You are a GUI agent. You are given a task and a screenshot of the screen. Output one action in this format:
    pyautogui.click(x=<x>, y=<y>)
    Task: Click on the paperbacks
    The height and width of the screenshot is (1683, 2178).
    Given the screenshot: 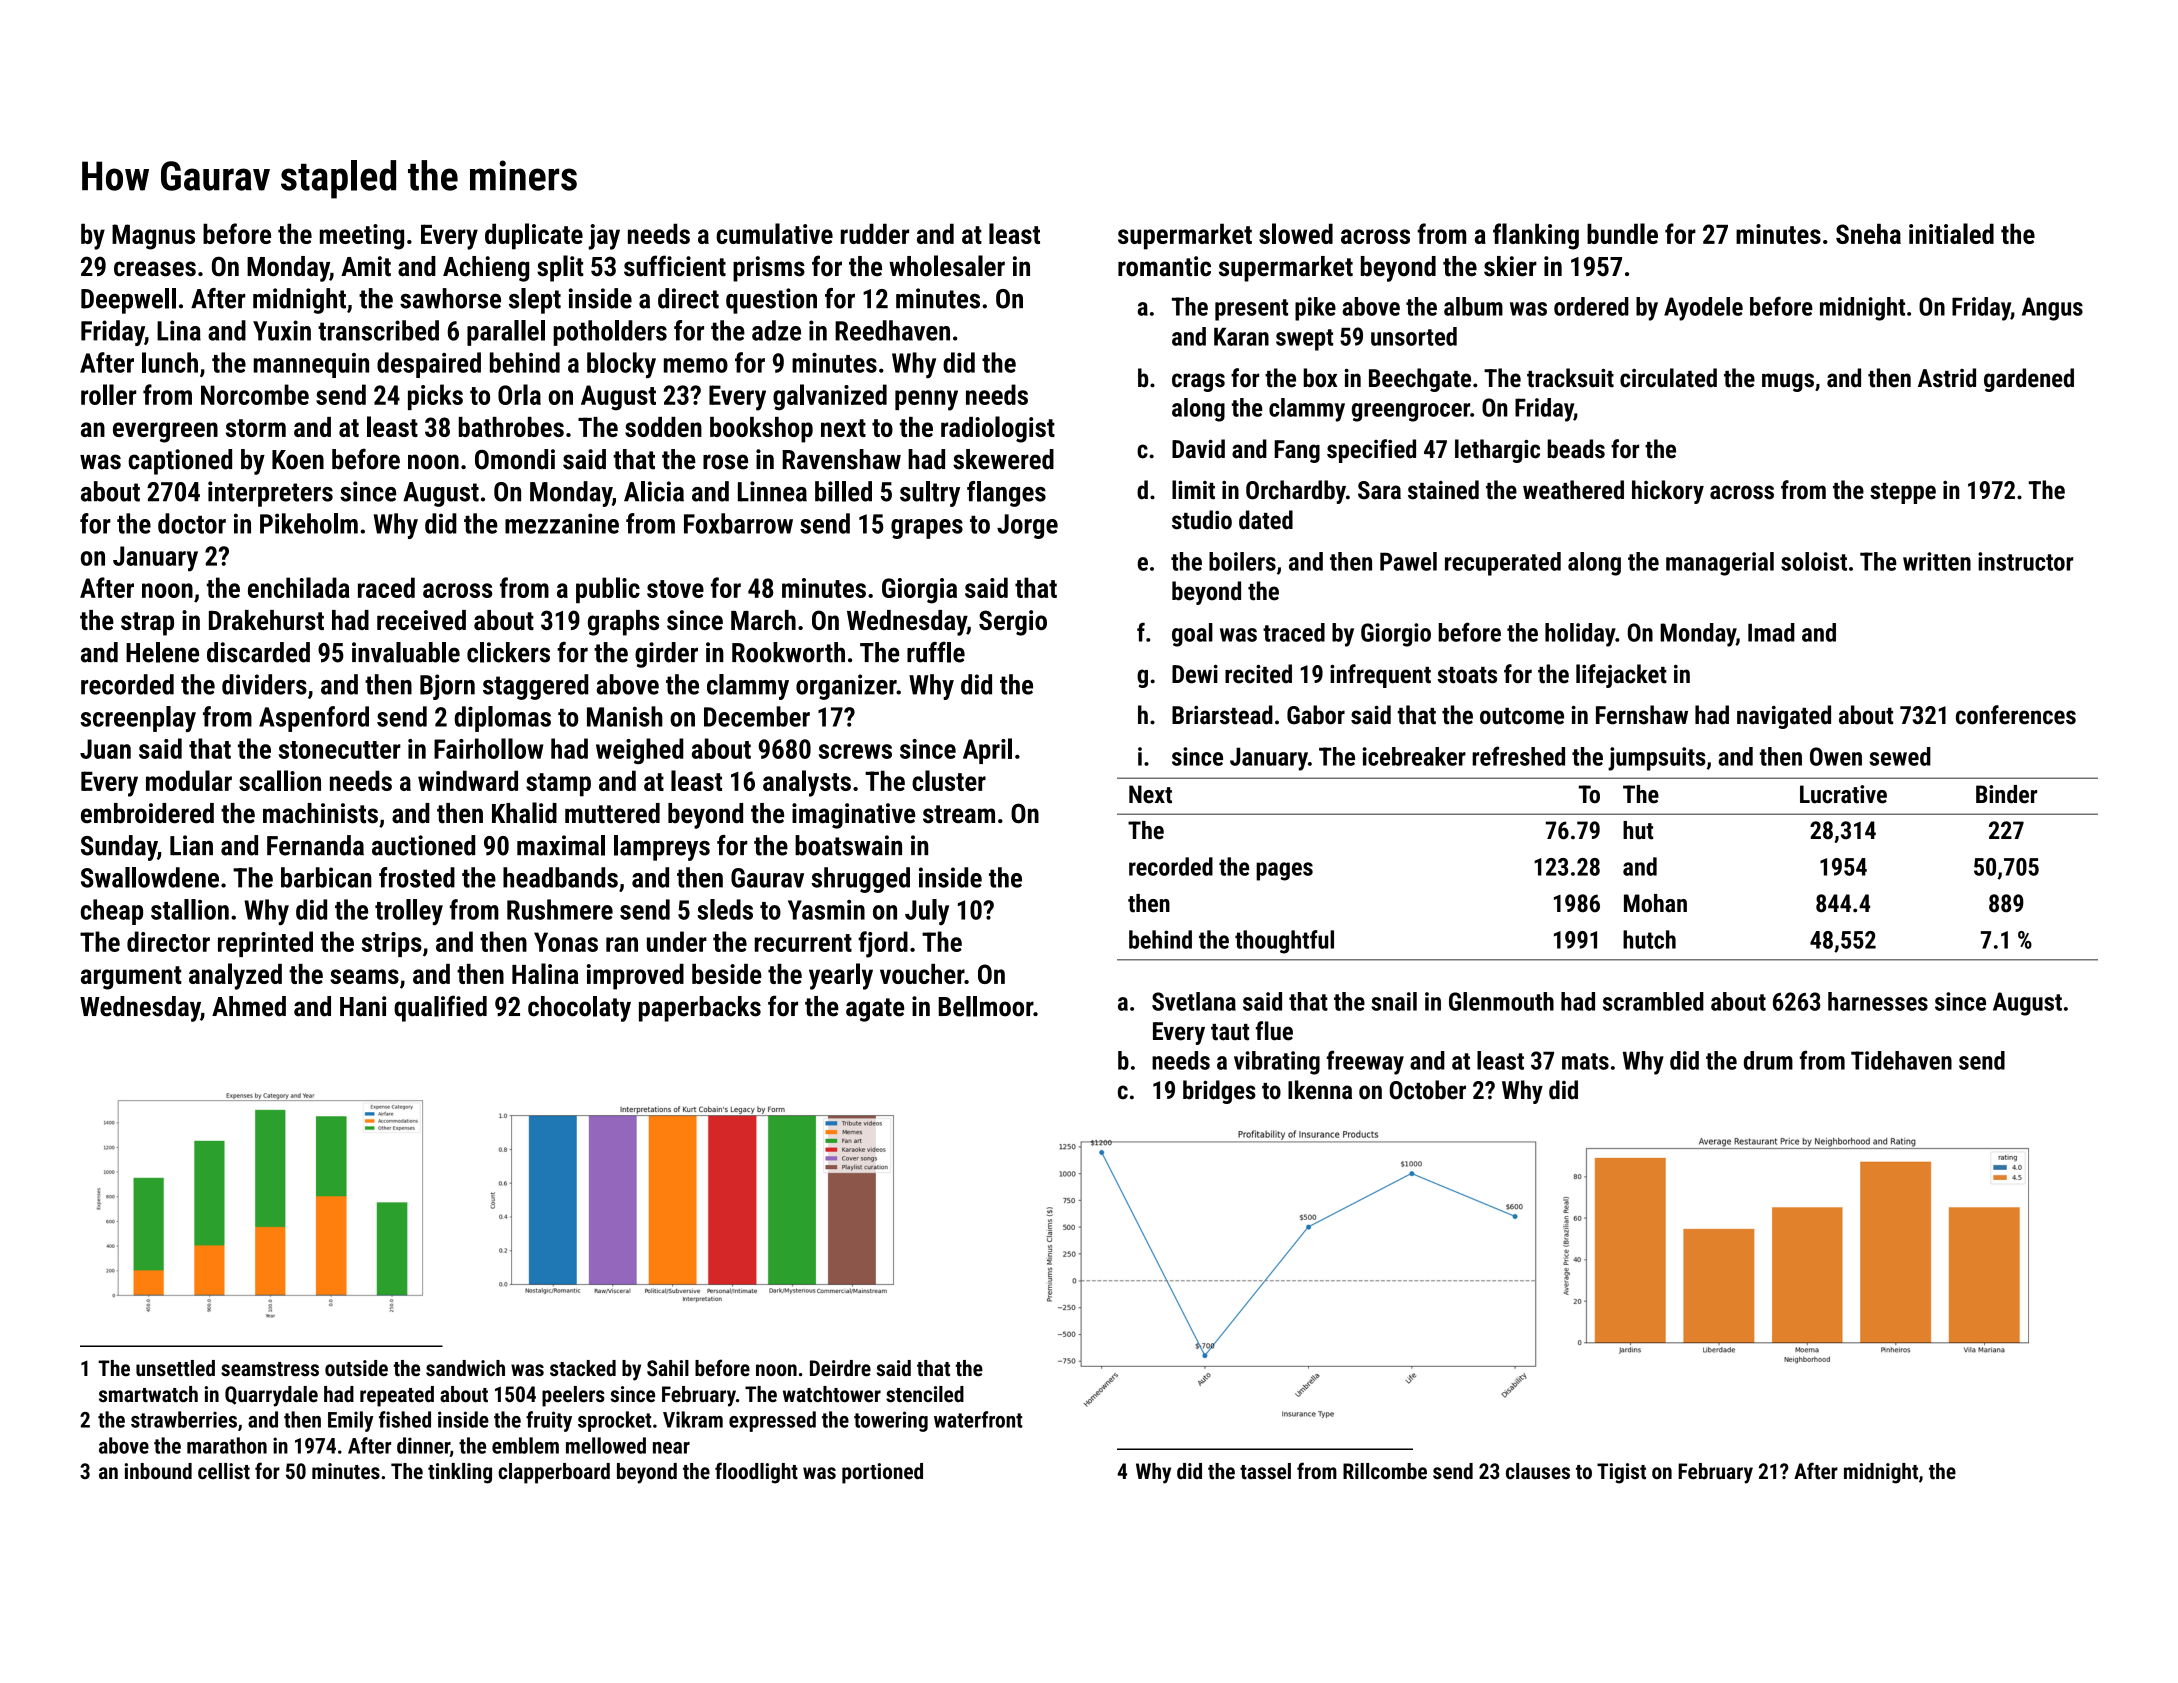 What is the action you would take?
    pyautogui.click(x=700, y=1009)
